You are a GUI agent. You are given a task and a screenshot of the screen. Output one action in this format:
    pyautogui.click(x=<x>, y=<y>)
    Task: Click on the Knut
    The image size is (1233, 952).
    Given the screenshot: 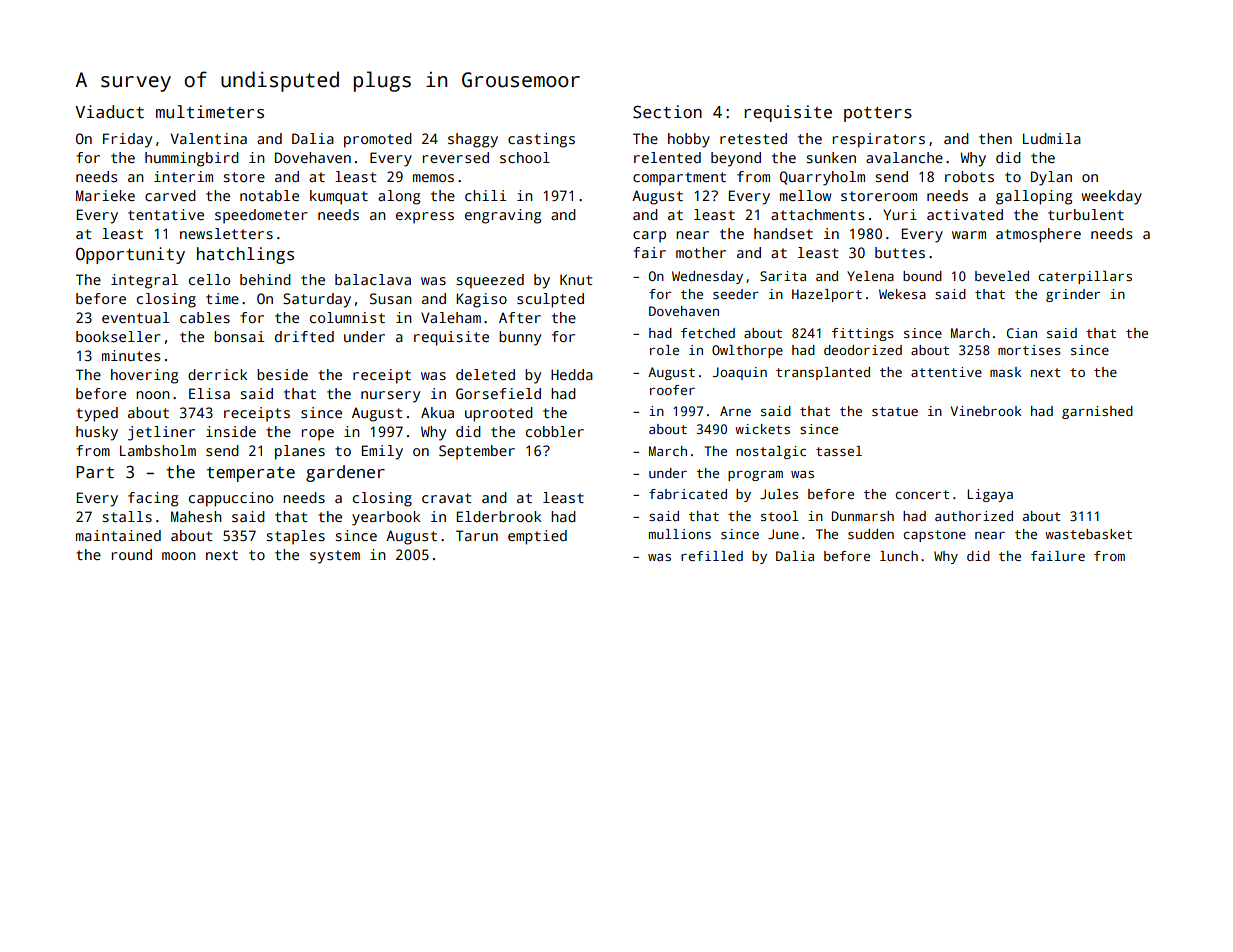 What is the action you would take?
    pyautogui.click(x=576, y=279)
